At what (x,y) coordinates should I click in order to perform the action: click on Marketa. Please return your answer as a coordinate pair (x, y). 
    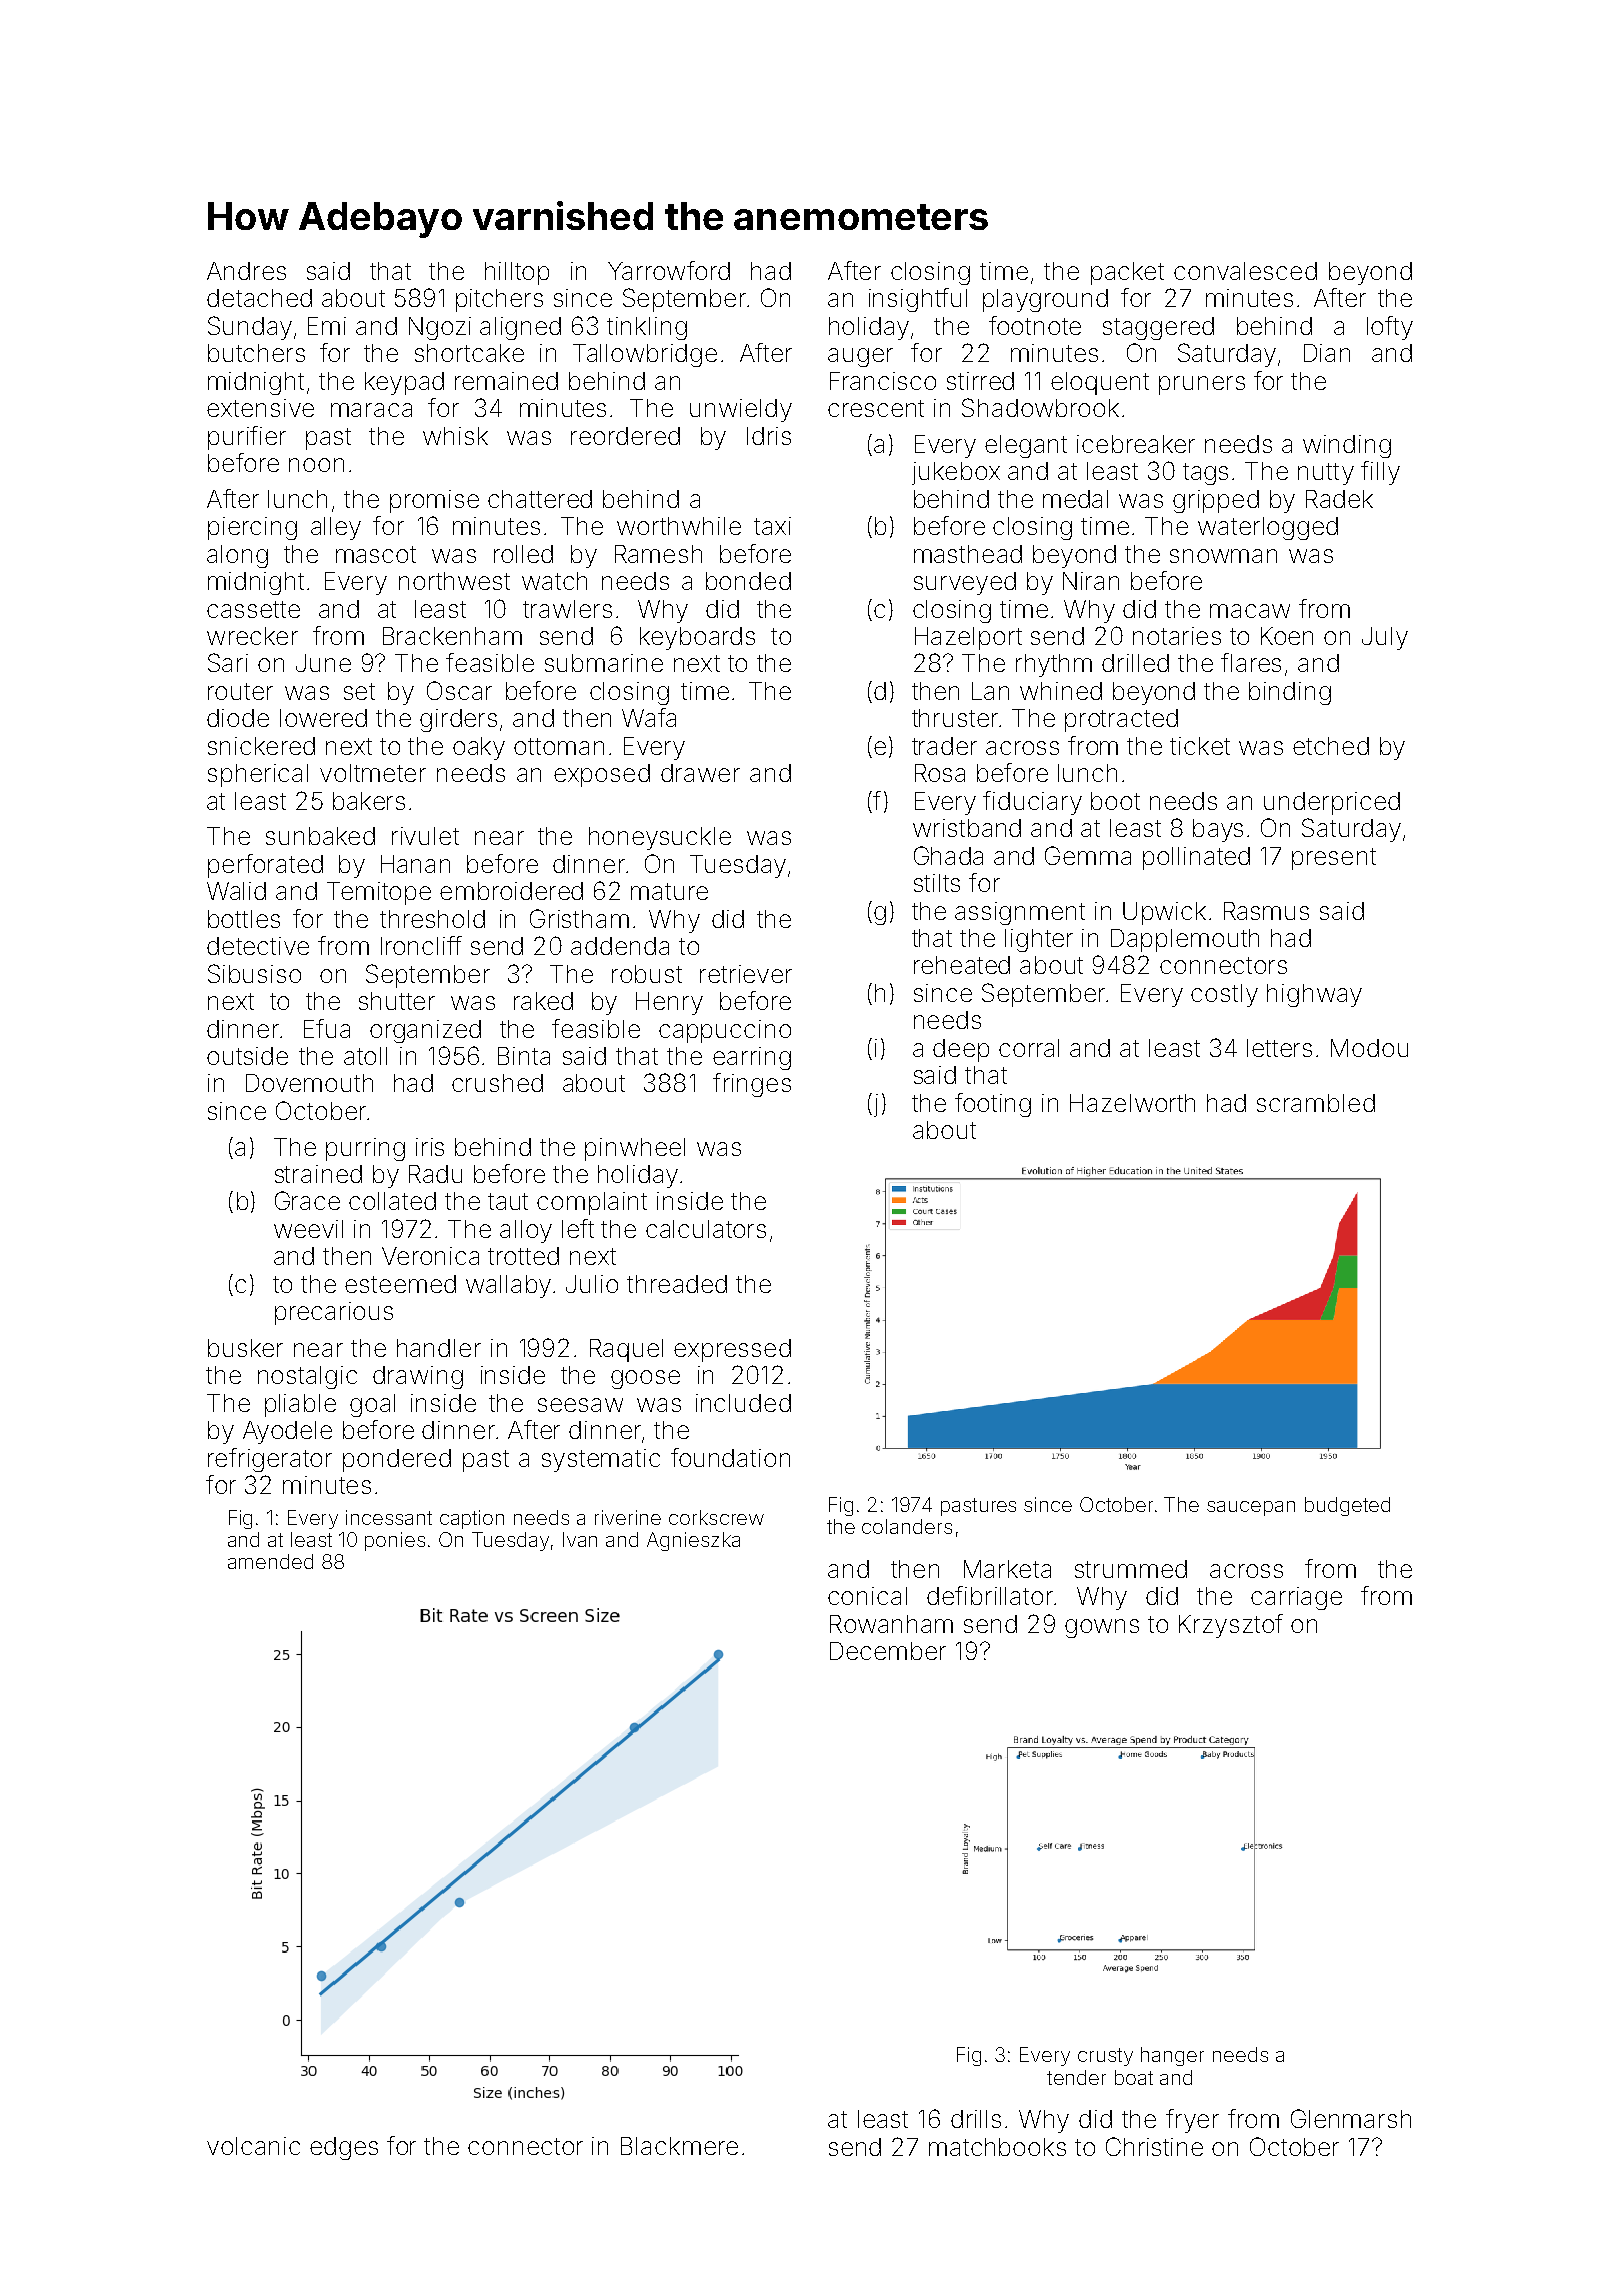
    Looking at the image, I should click on (1007, 1569).
